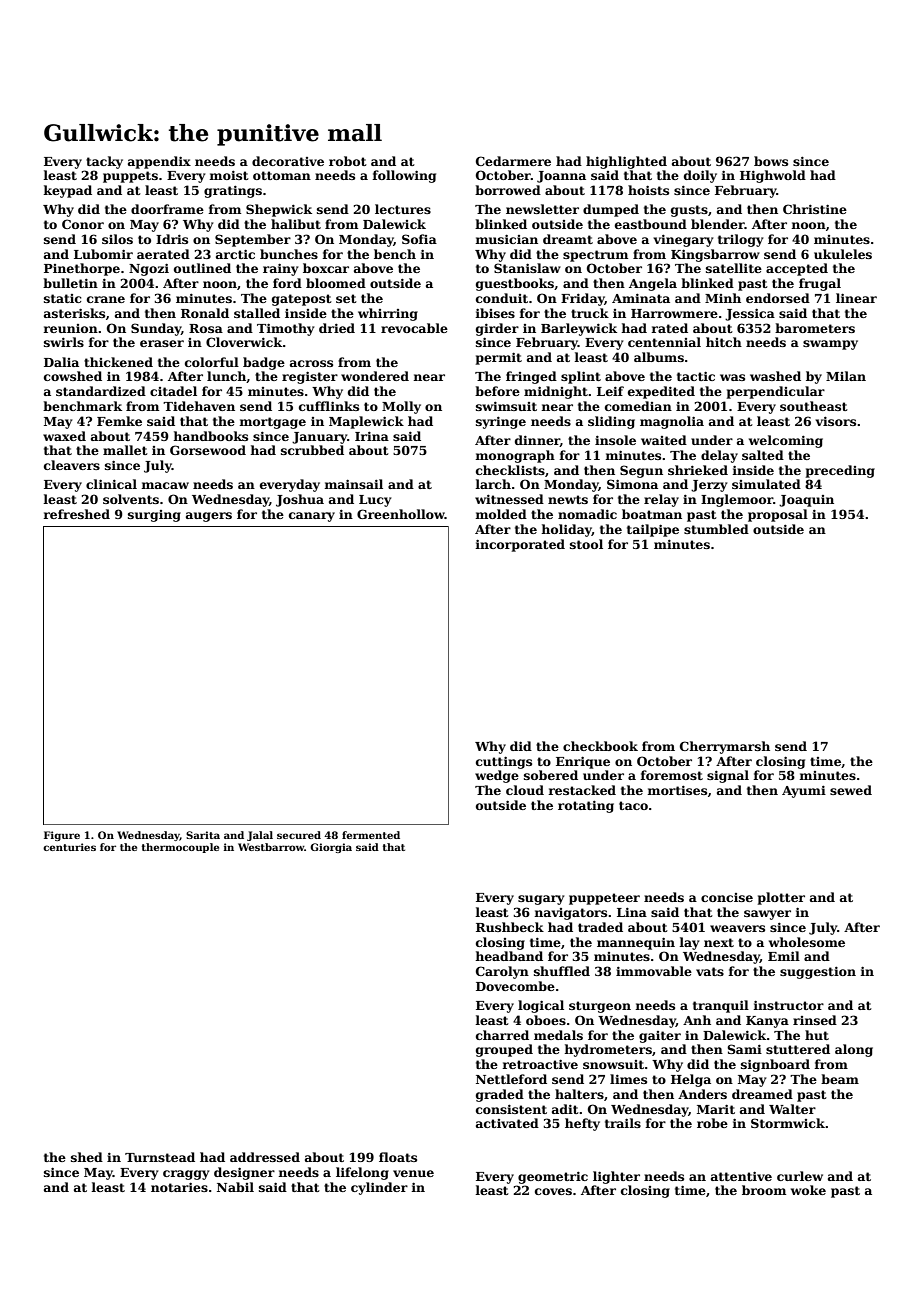  I want to click on splint, so click(581, 377).
